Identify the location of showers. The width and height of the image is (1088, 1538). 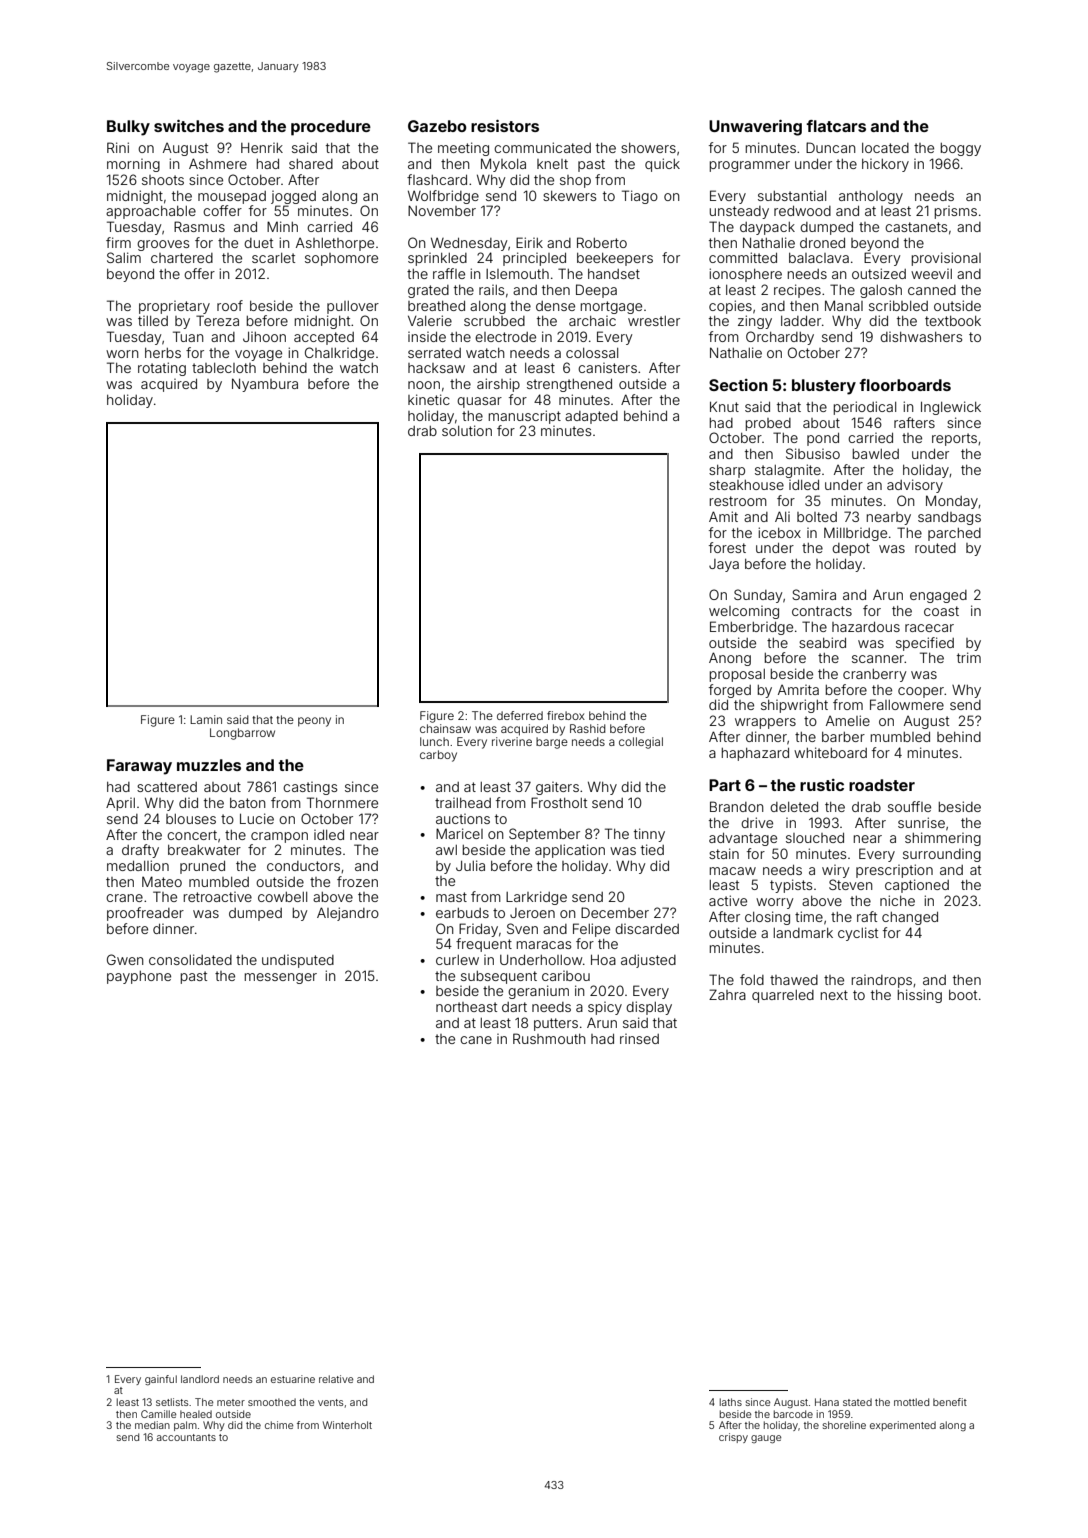
(648, 148).
